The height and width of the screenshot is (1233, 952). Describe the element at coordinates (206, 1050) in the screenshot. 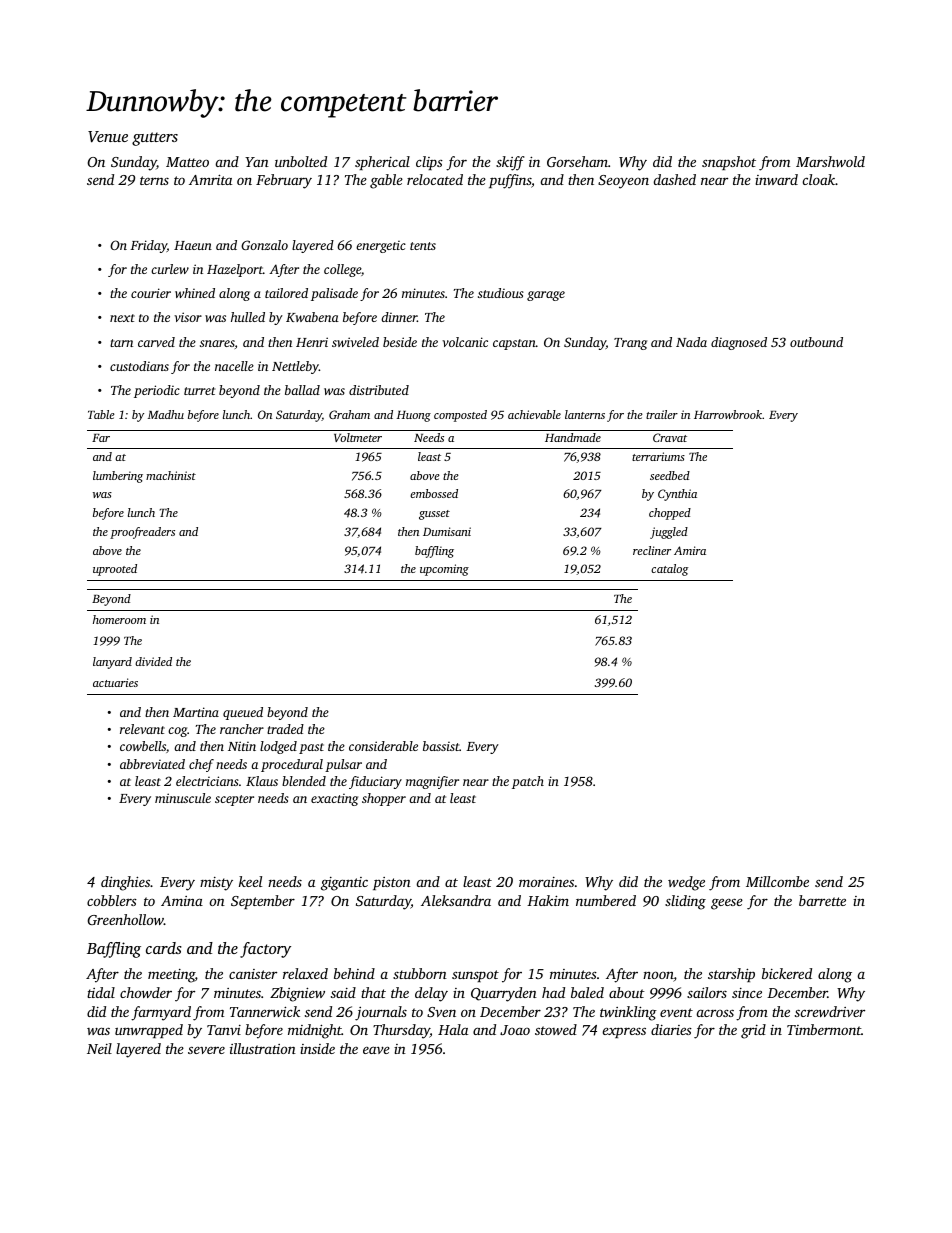

I see `severe` at that location.
